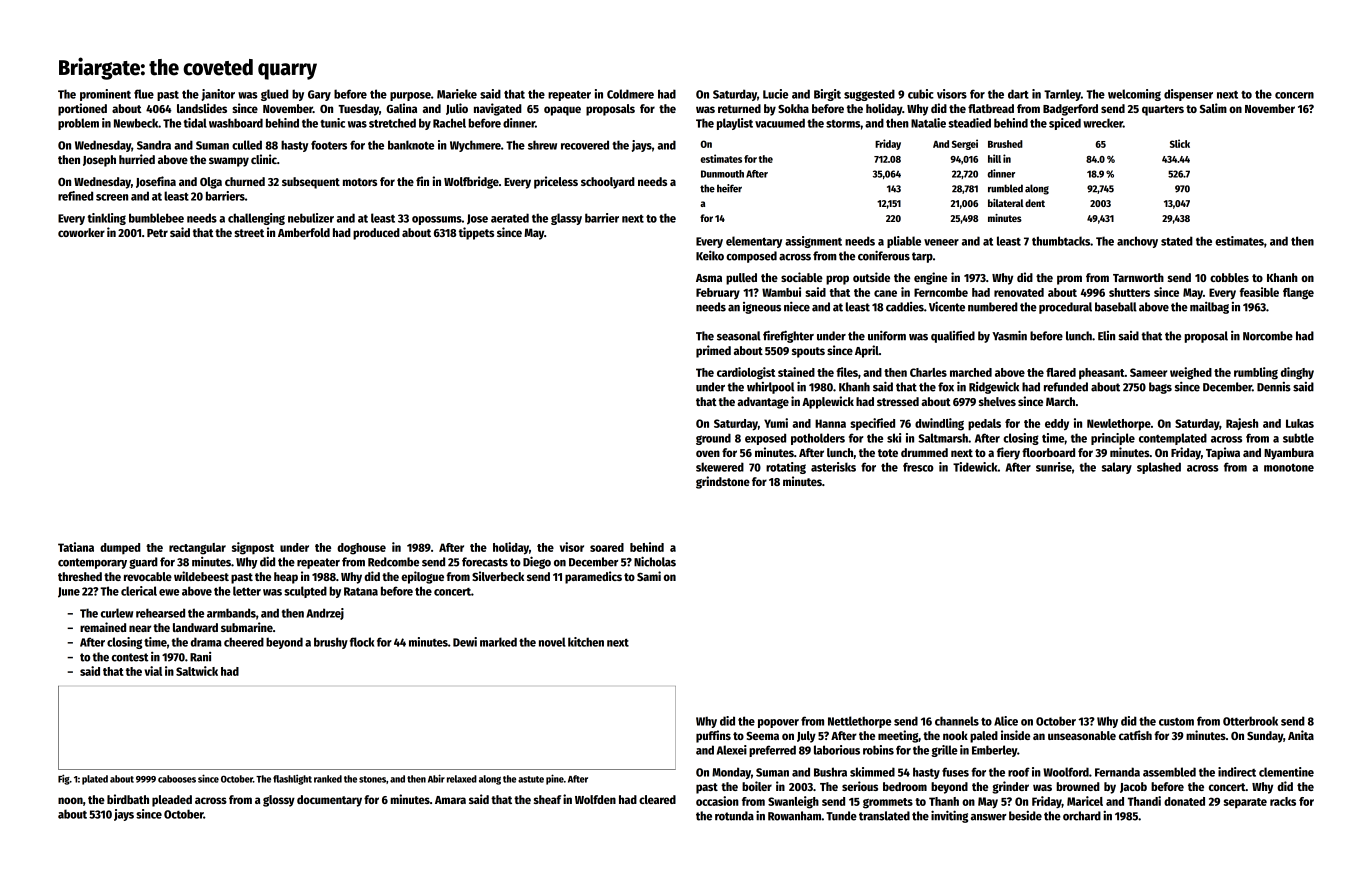  I want to click on grinder, so click(1010, 787).
